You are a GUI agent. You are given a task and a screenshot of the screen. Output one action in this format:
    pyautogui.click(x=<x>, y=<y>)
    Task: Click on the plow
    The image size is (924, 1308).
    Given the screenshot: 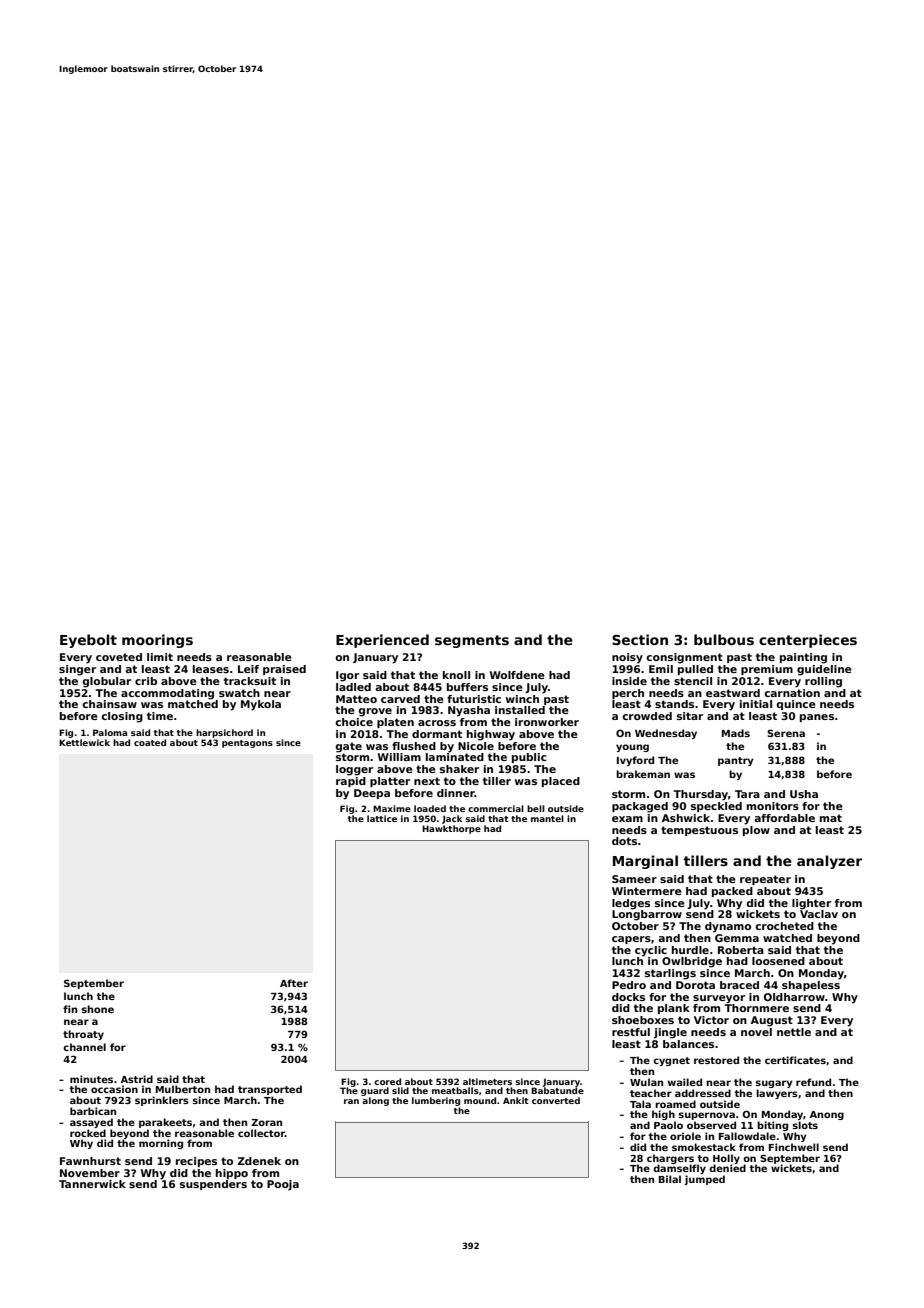 What is the action you would take?
    pyautogui.click(x=756, y=831)
